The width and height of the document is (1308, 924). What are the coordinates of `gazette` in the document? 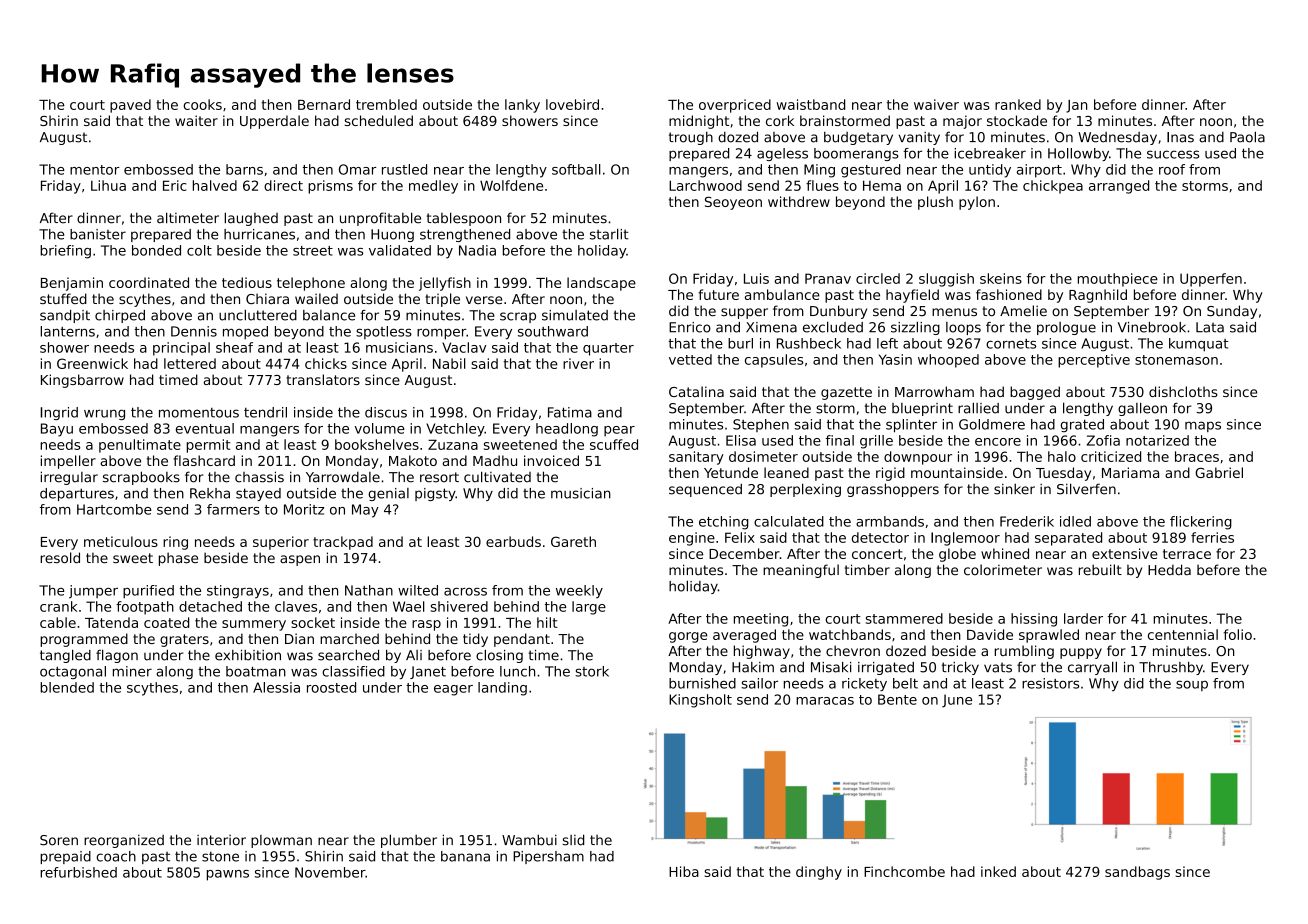 It's located at (846, 393).
